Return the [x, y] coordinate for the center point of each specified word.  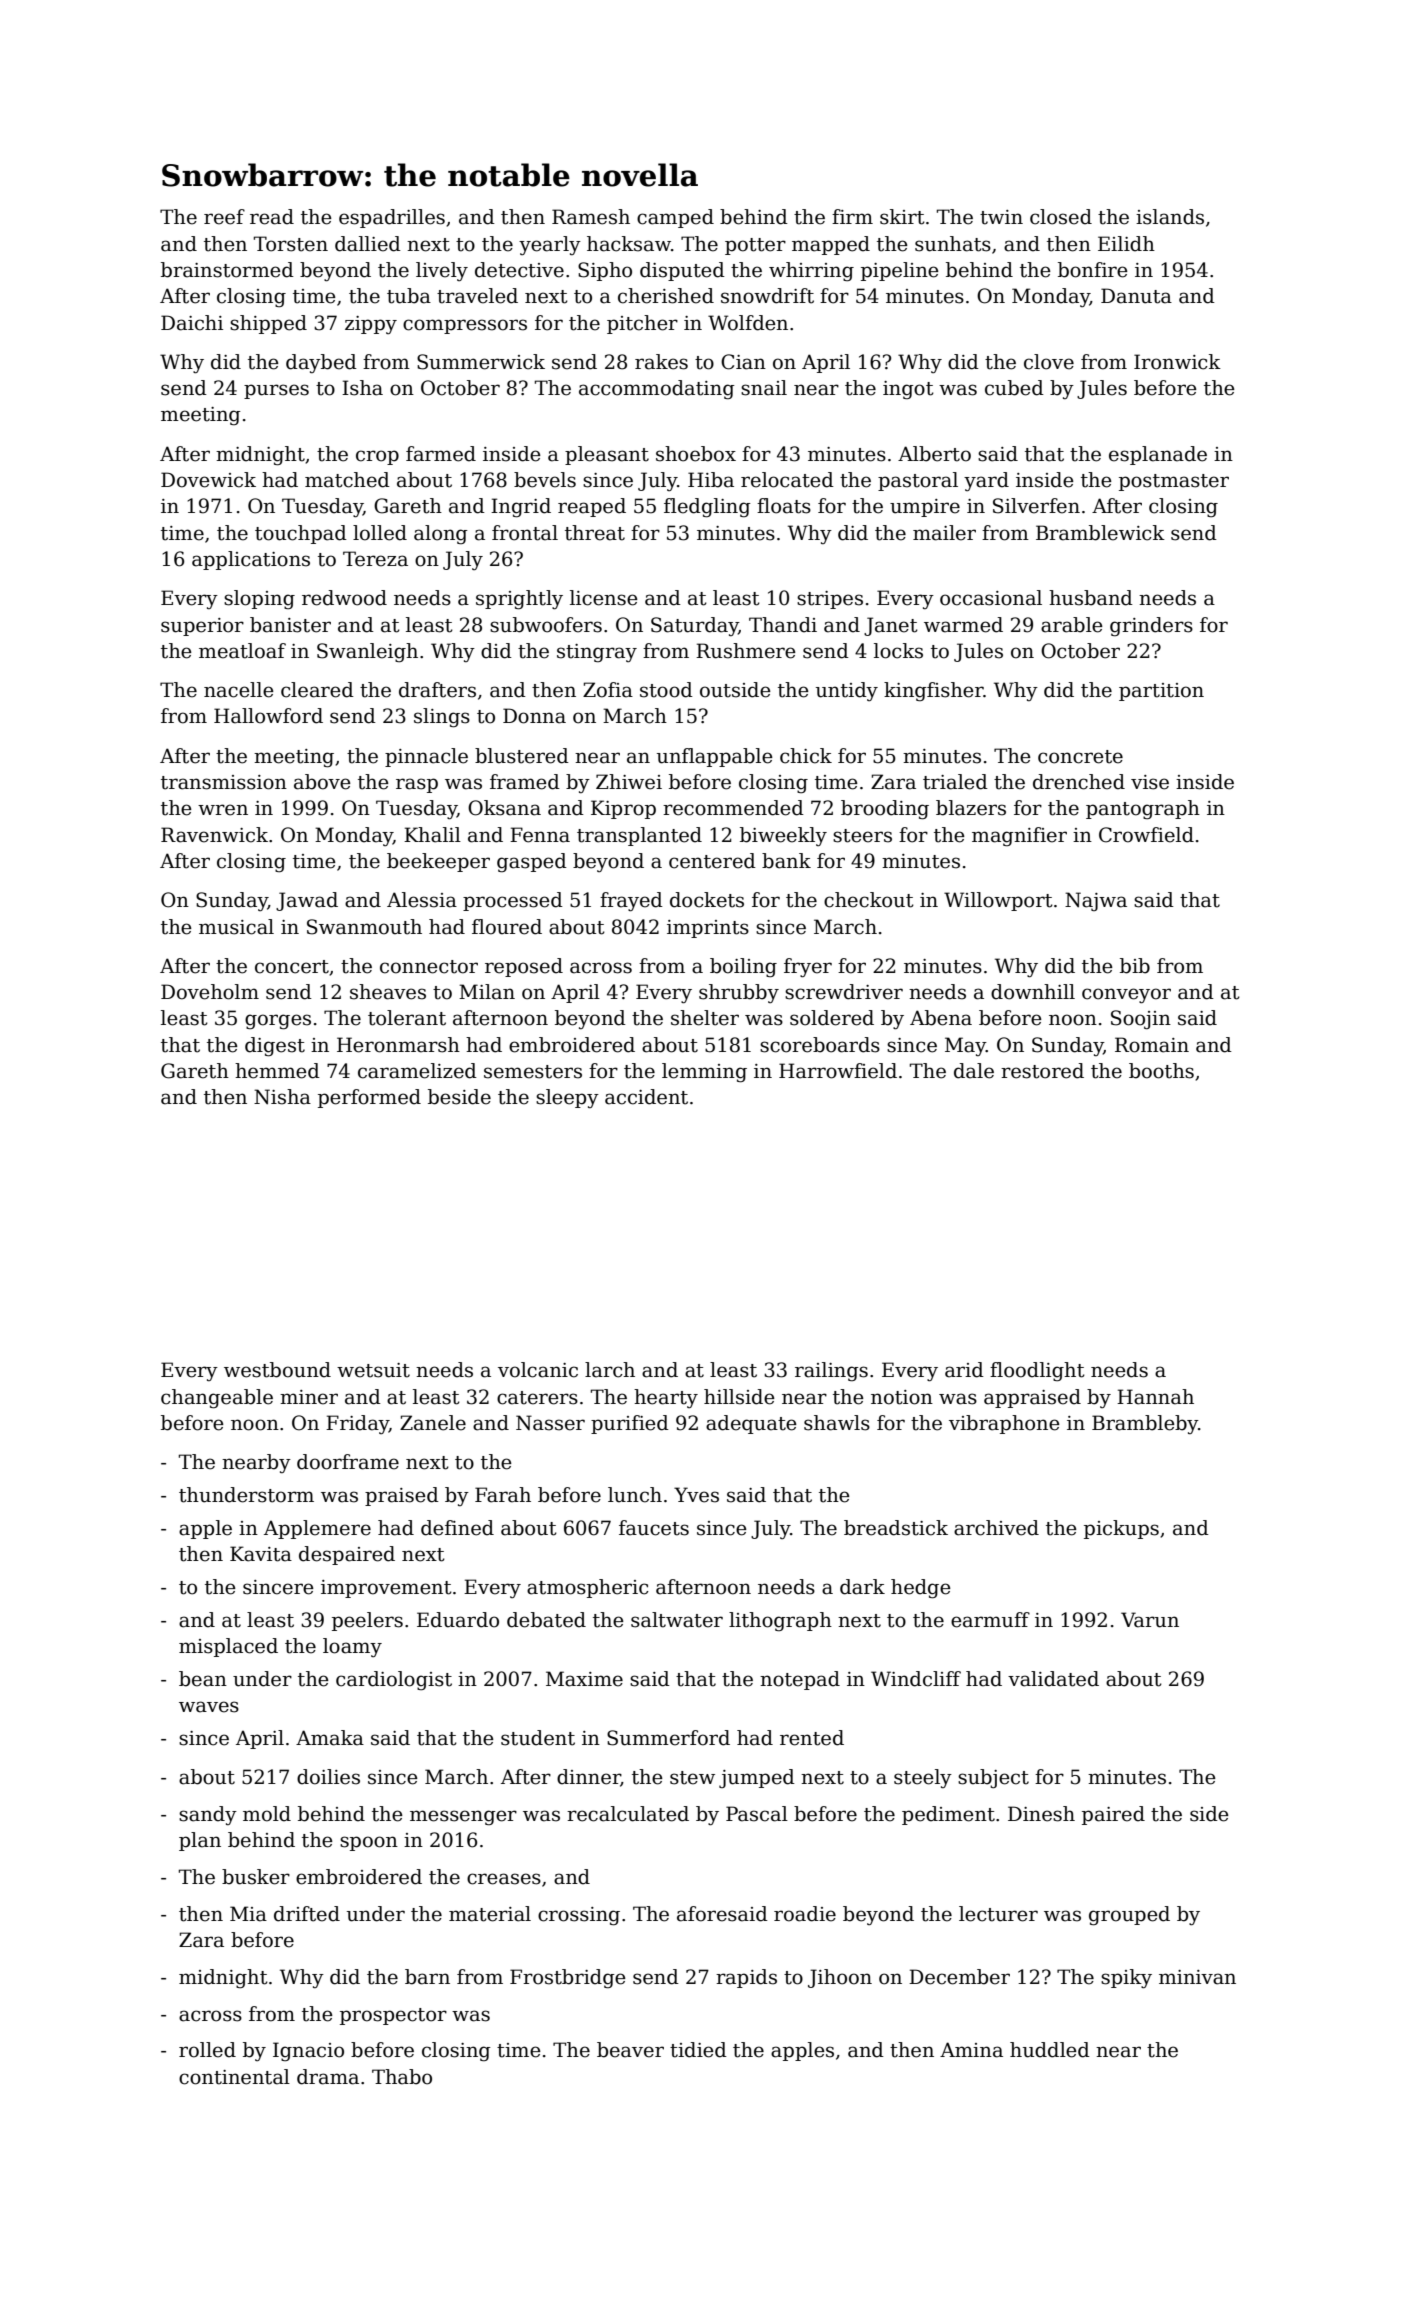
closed [1061, 217]
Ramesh [591, 217]
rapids [746, 1978]
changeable [217, 1399]
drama [328, 2077]
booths [1161, 1071]
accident [646, 1097]
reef [224, 217]
